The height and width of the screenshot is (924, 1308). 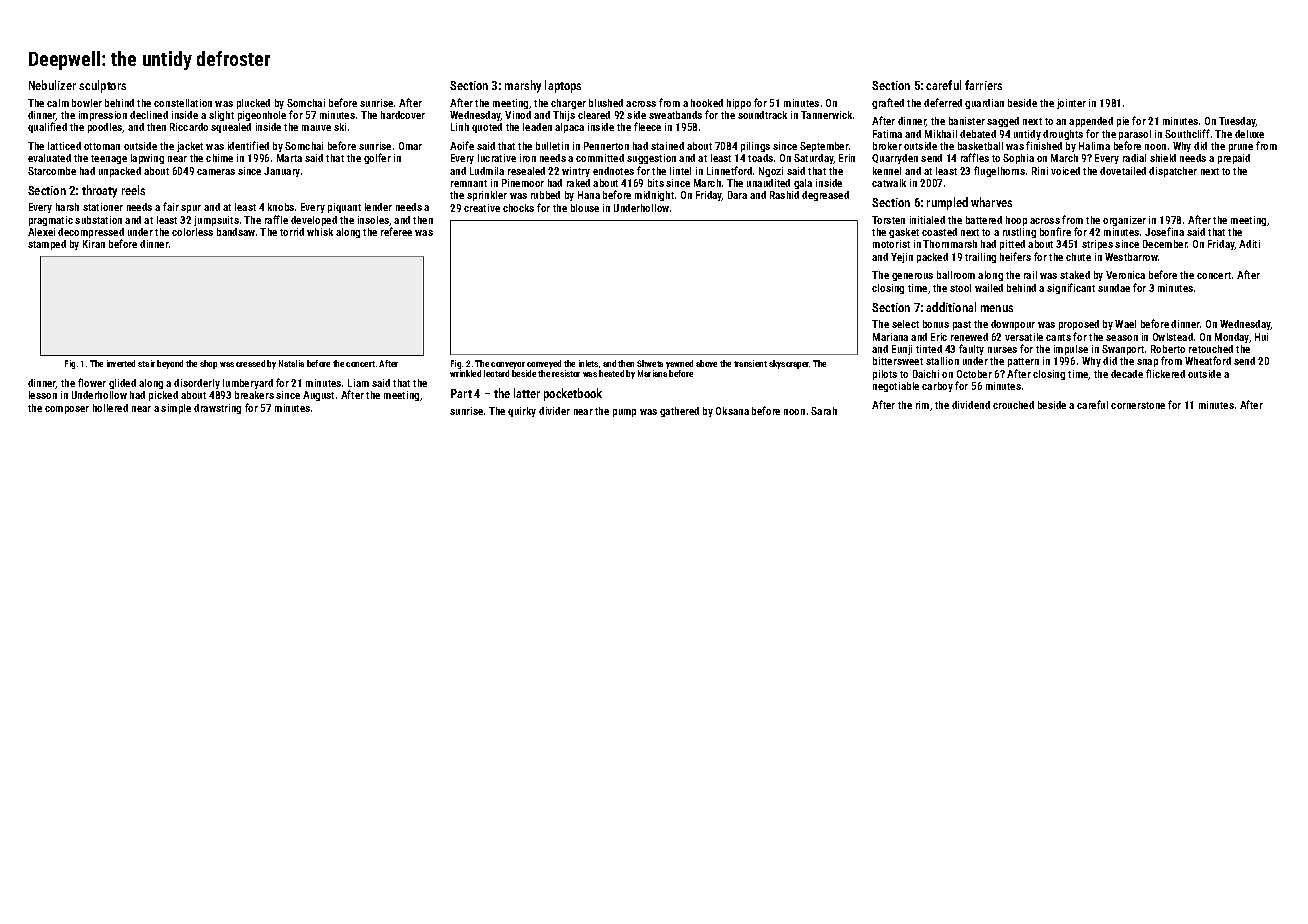 What do you see at coordinates (396, 231) in the screenshot?
I see `referee` at bounding box center [396, 231].
